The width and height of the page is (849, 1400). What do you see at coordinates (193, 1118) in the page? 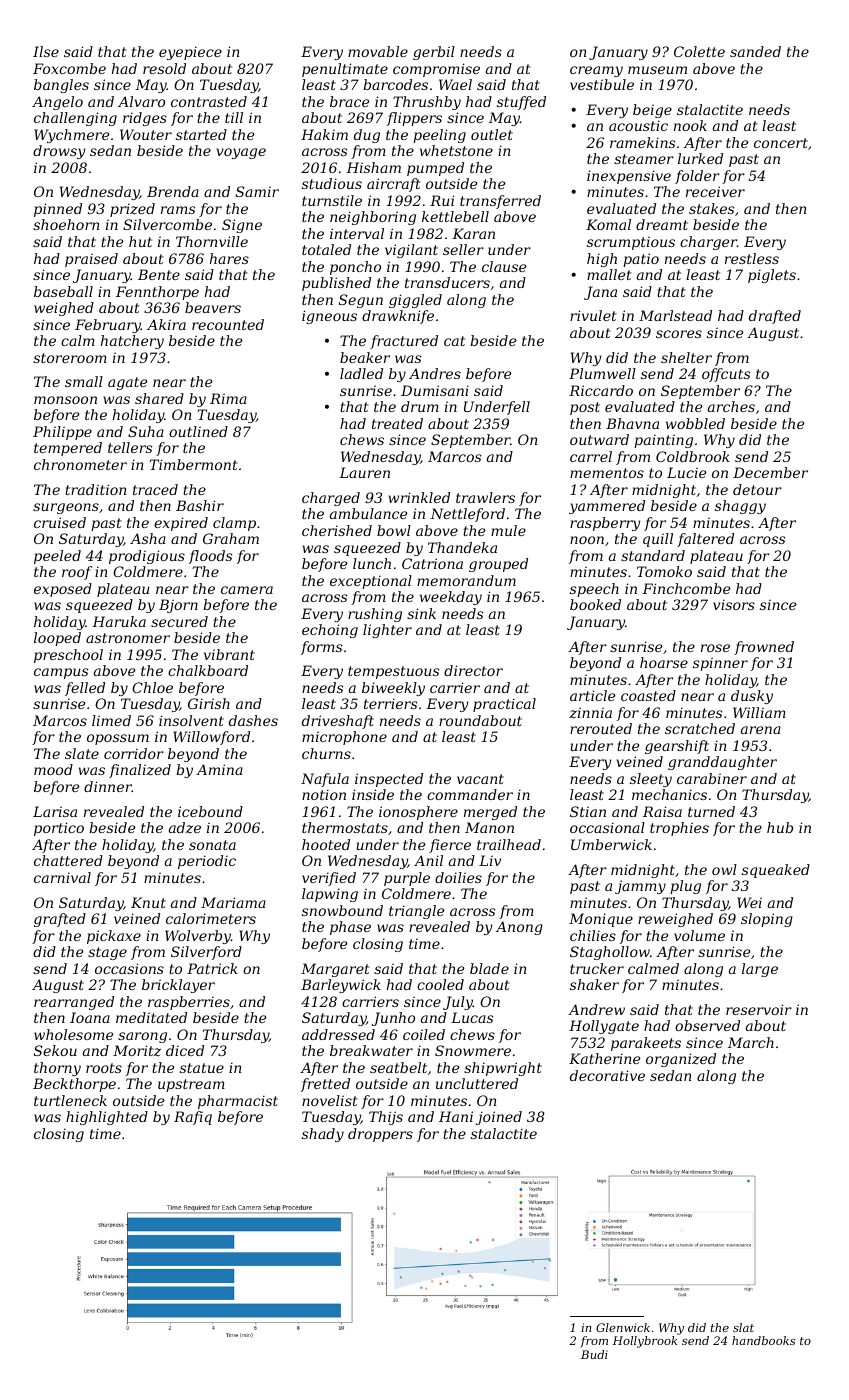
I see `Rafiq` at bounding box center [193, 1118].
